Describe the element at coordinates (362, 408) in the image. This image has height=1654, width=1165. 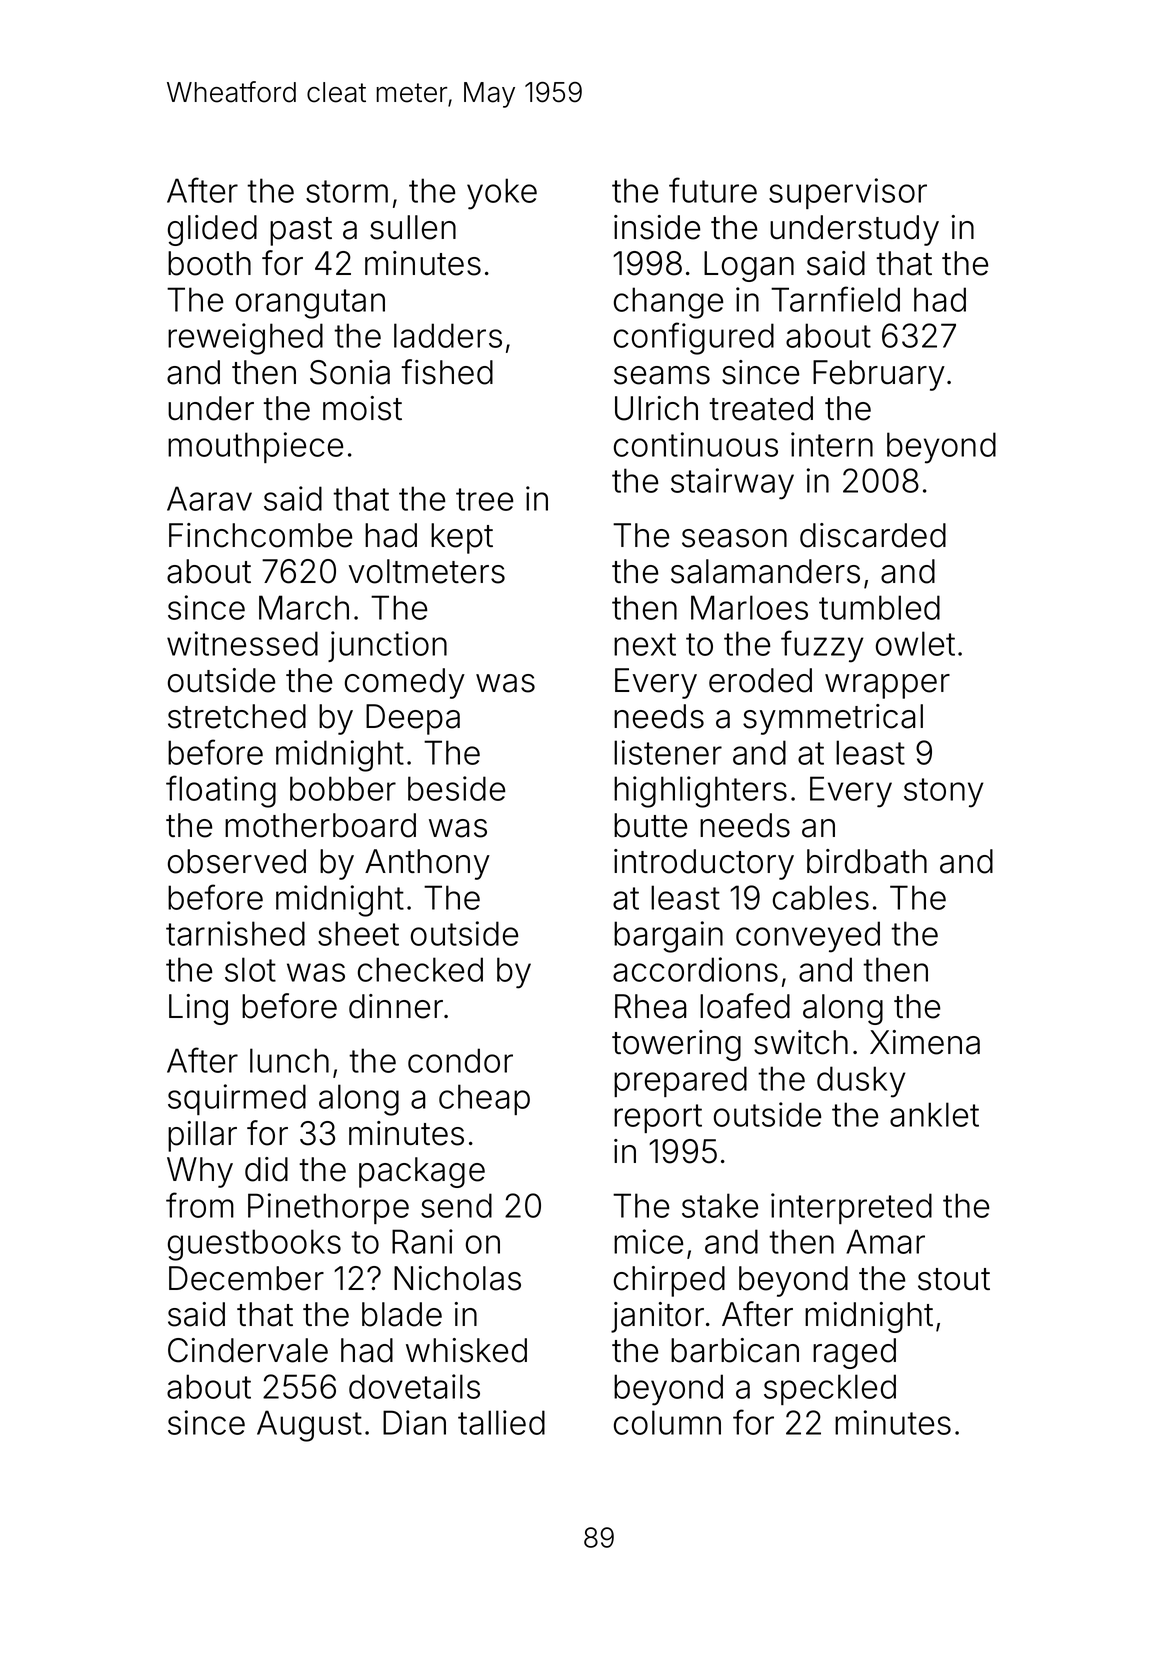
I see `moist` at that location.
